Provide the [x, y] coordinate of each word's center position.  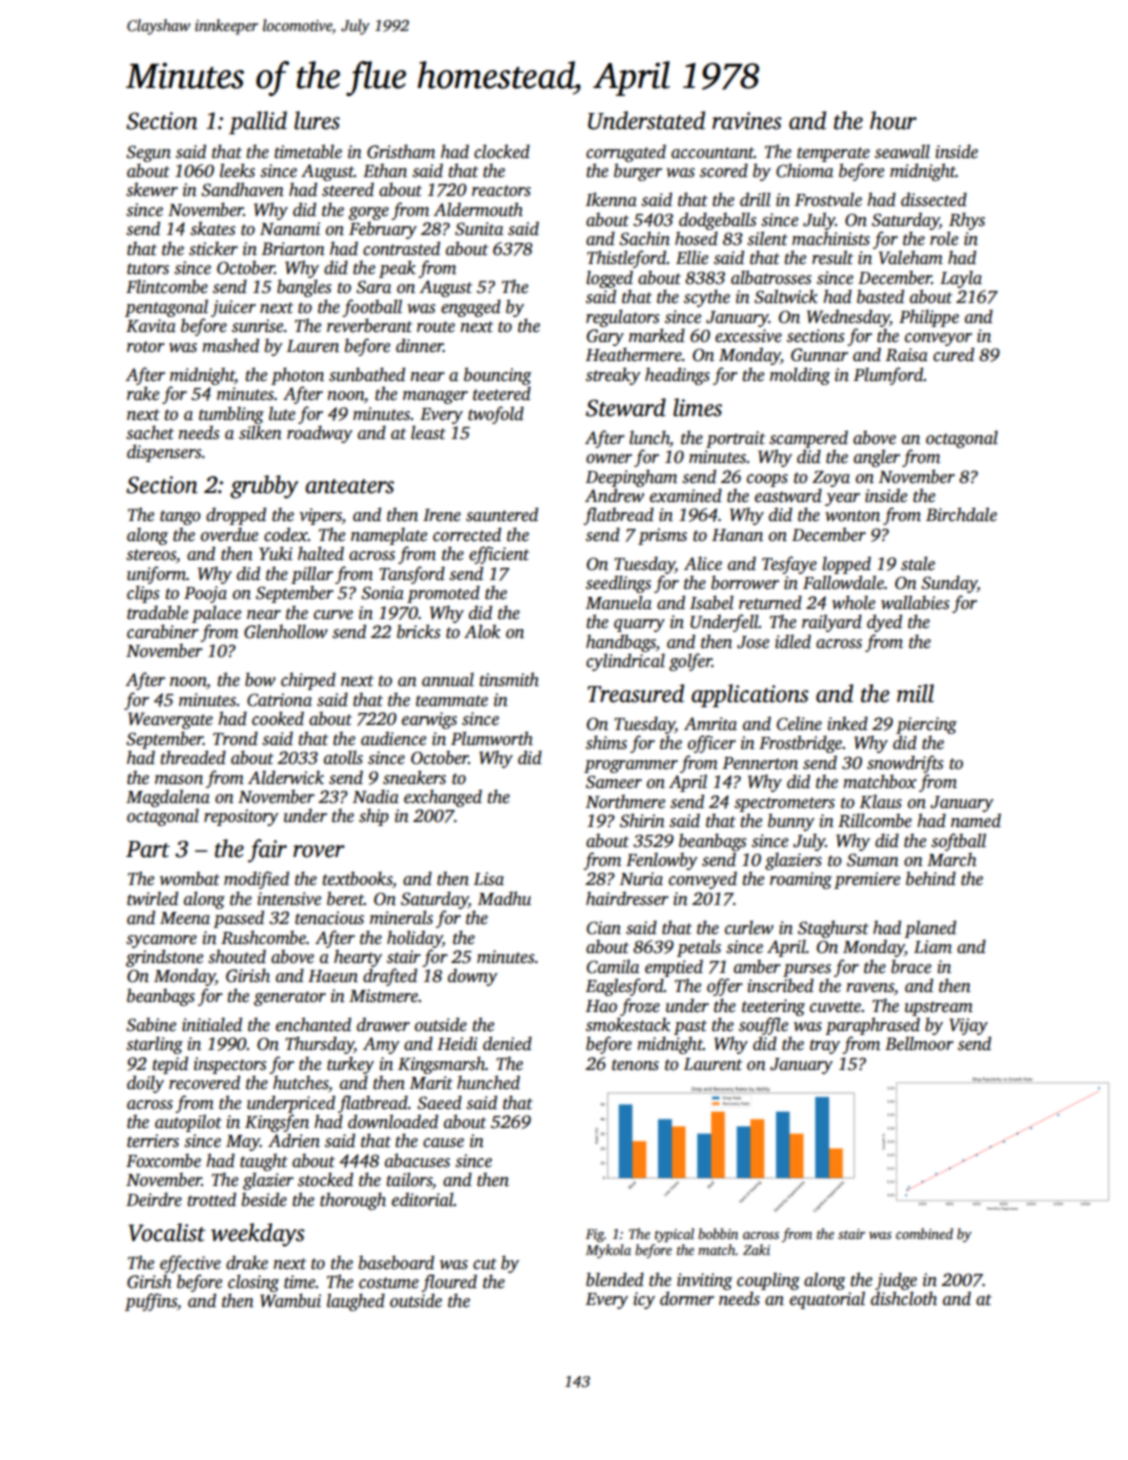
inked [847, 723]
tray [825, 1046]
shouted [237, 956]
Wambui [290, 1300]
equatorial [827, 1300]
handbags [621, 643]
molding [800, 376]
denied [507, 1043]
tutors [148, 269]
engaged [471, 308]
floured [449, 1283]
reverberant [369, 325]
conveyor [938, 339]
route [436, 327]
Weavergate [170, 720]
